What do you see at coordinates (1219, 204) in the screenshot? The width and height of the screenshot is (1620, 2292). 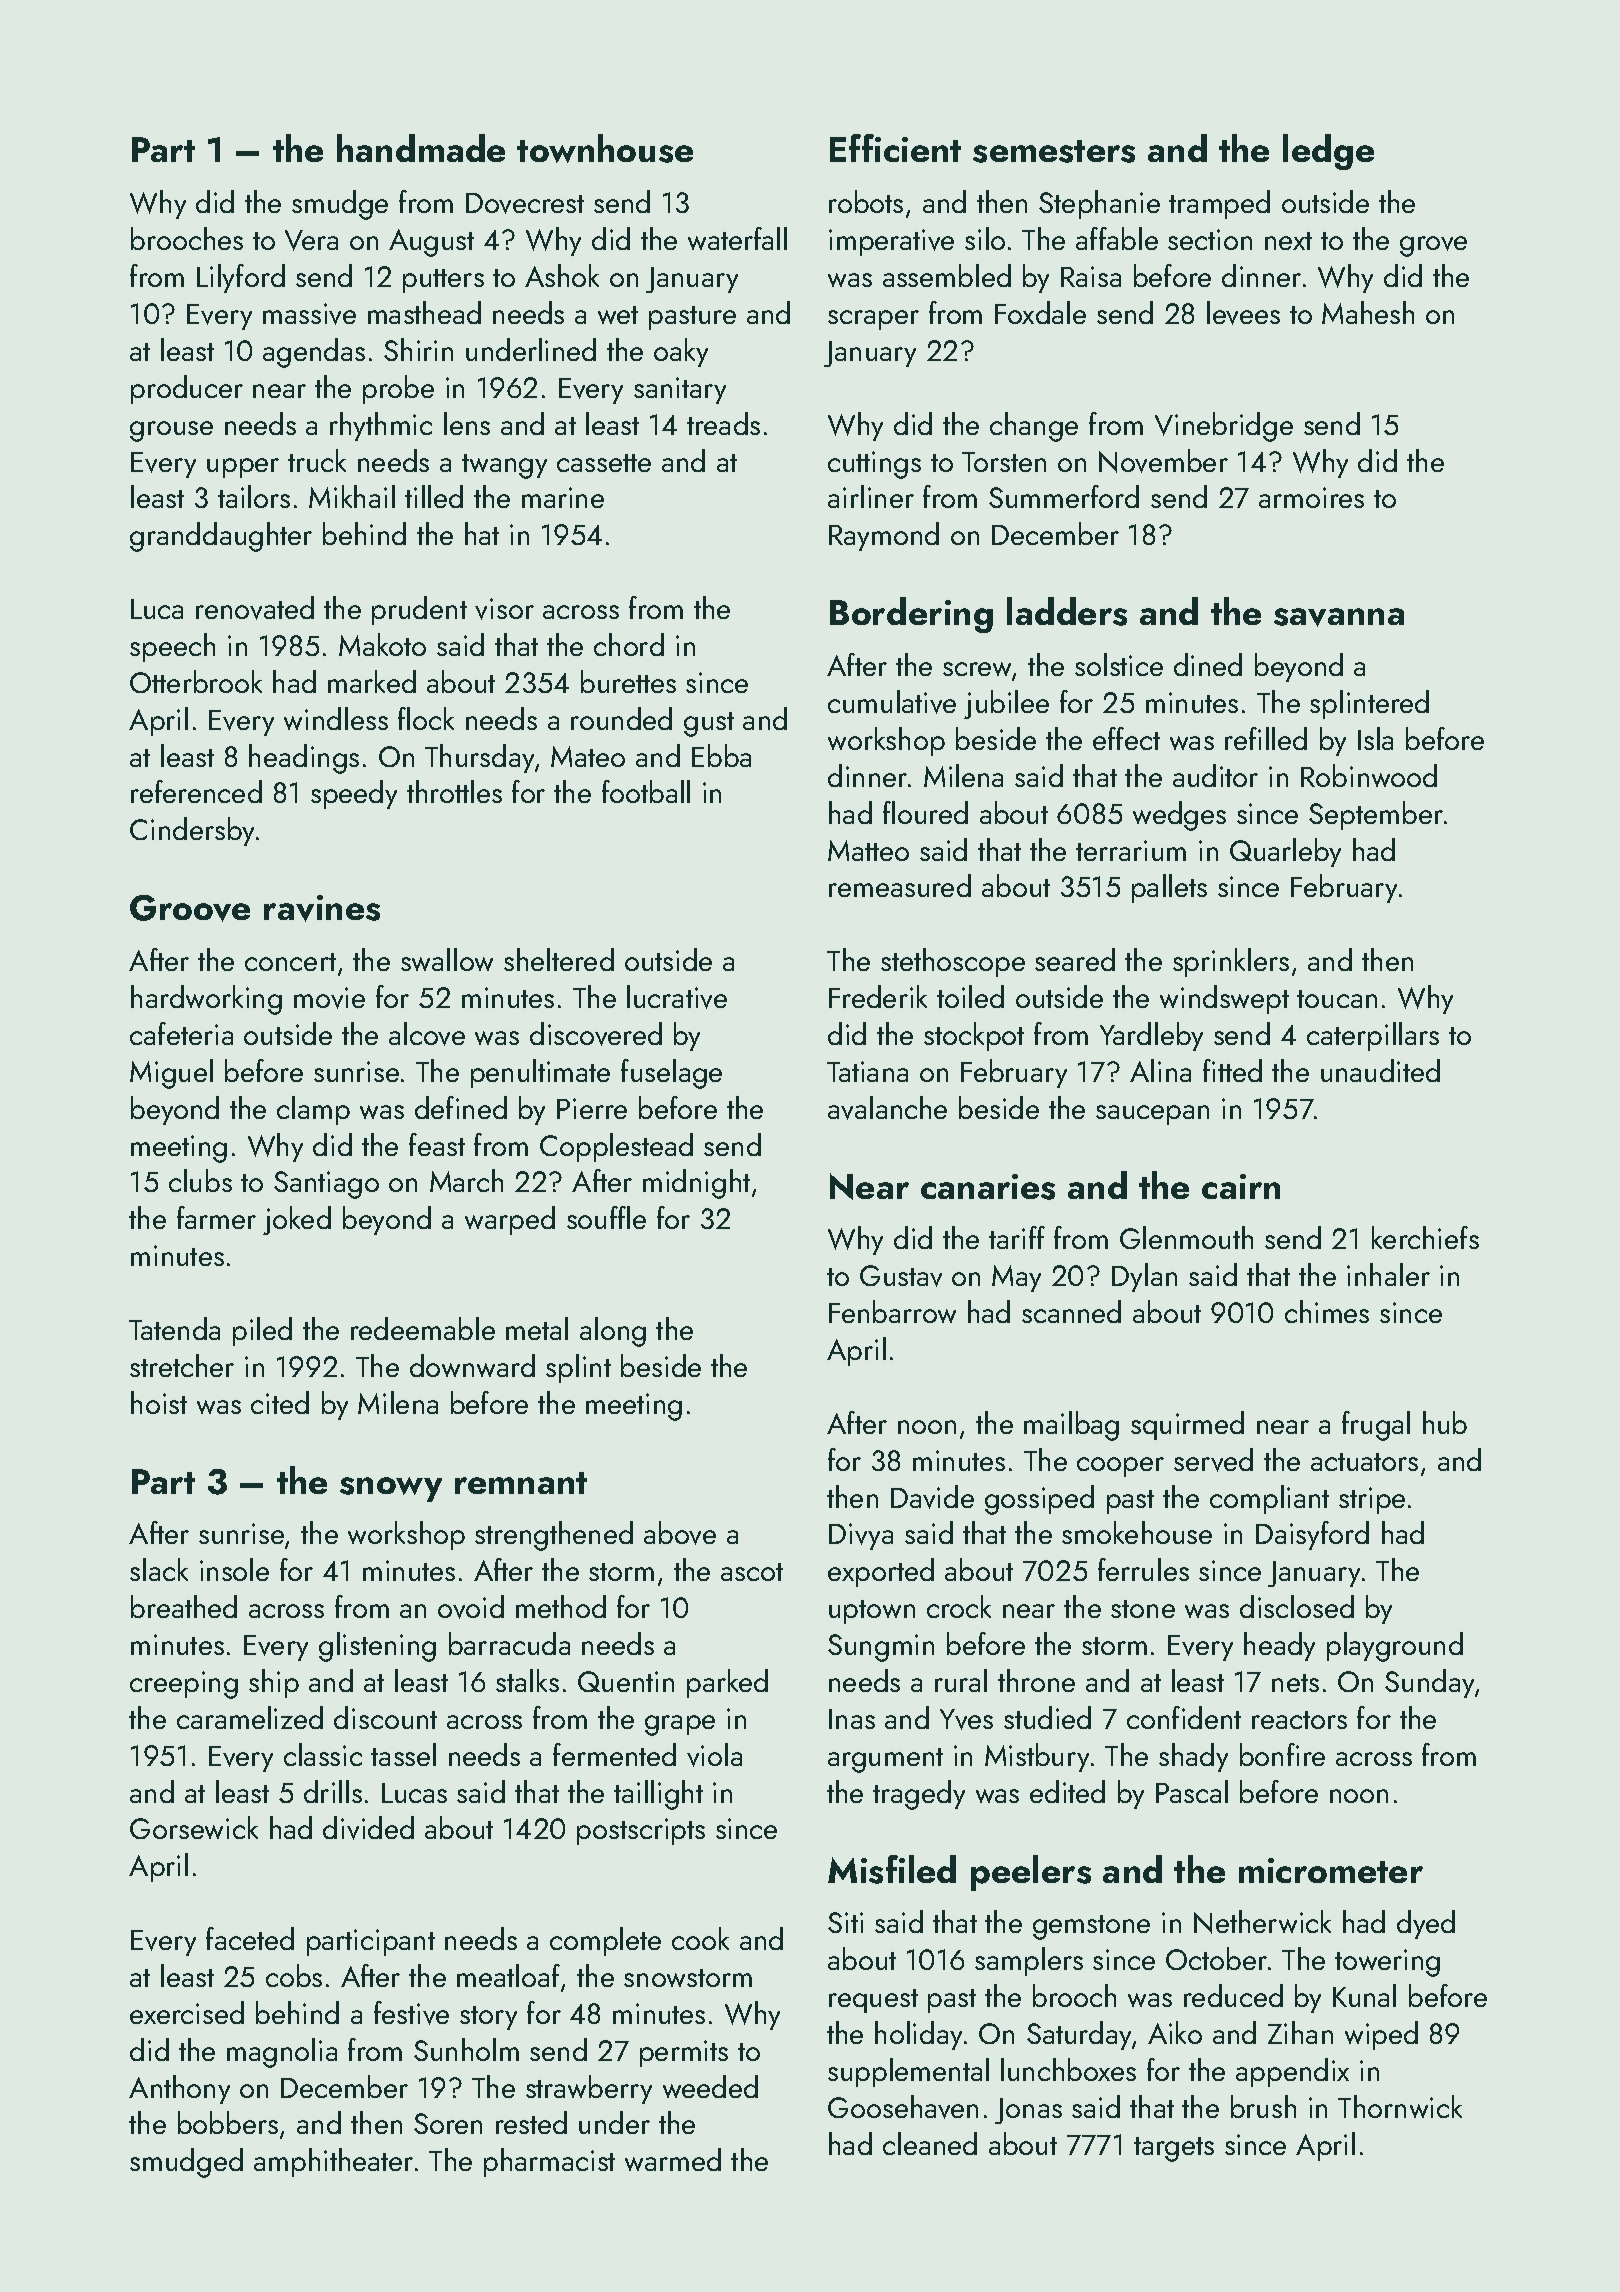 I see `tramped` at bounding box center [1219, 204].
